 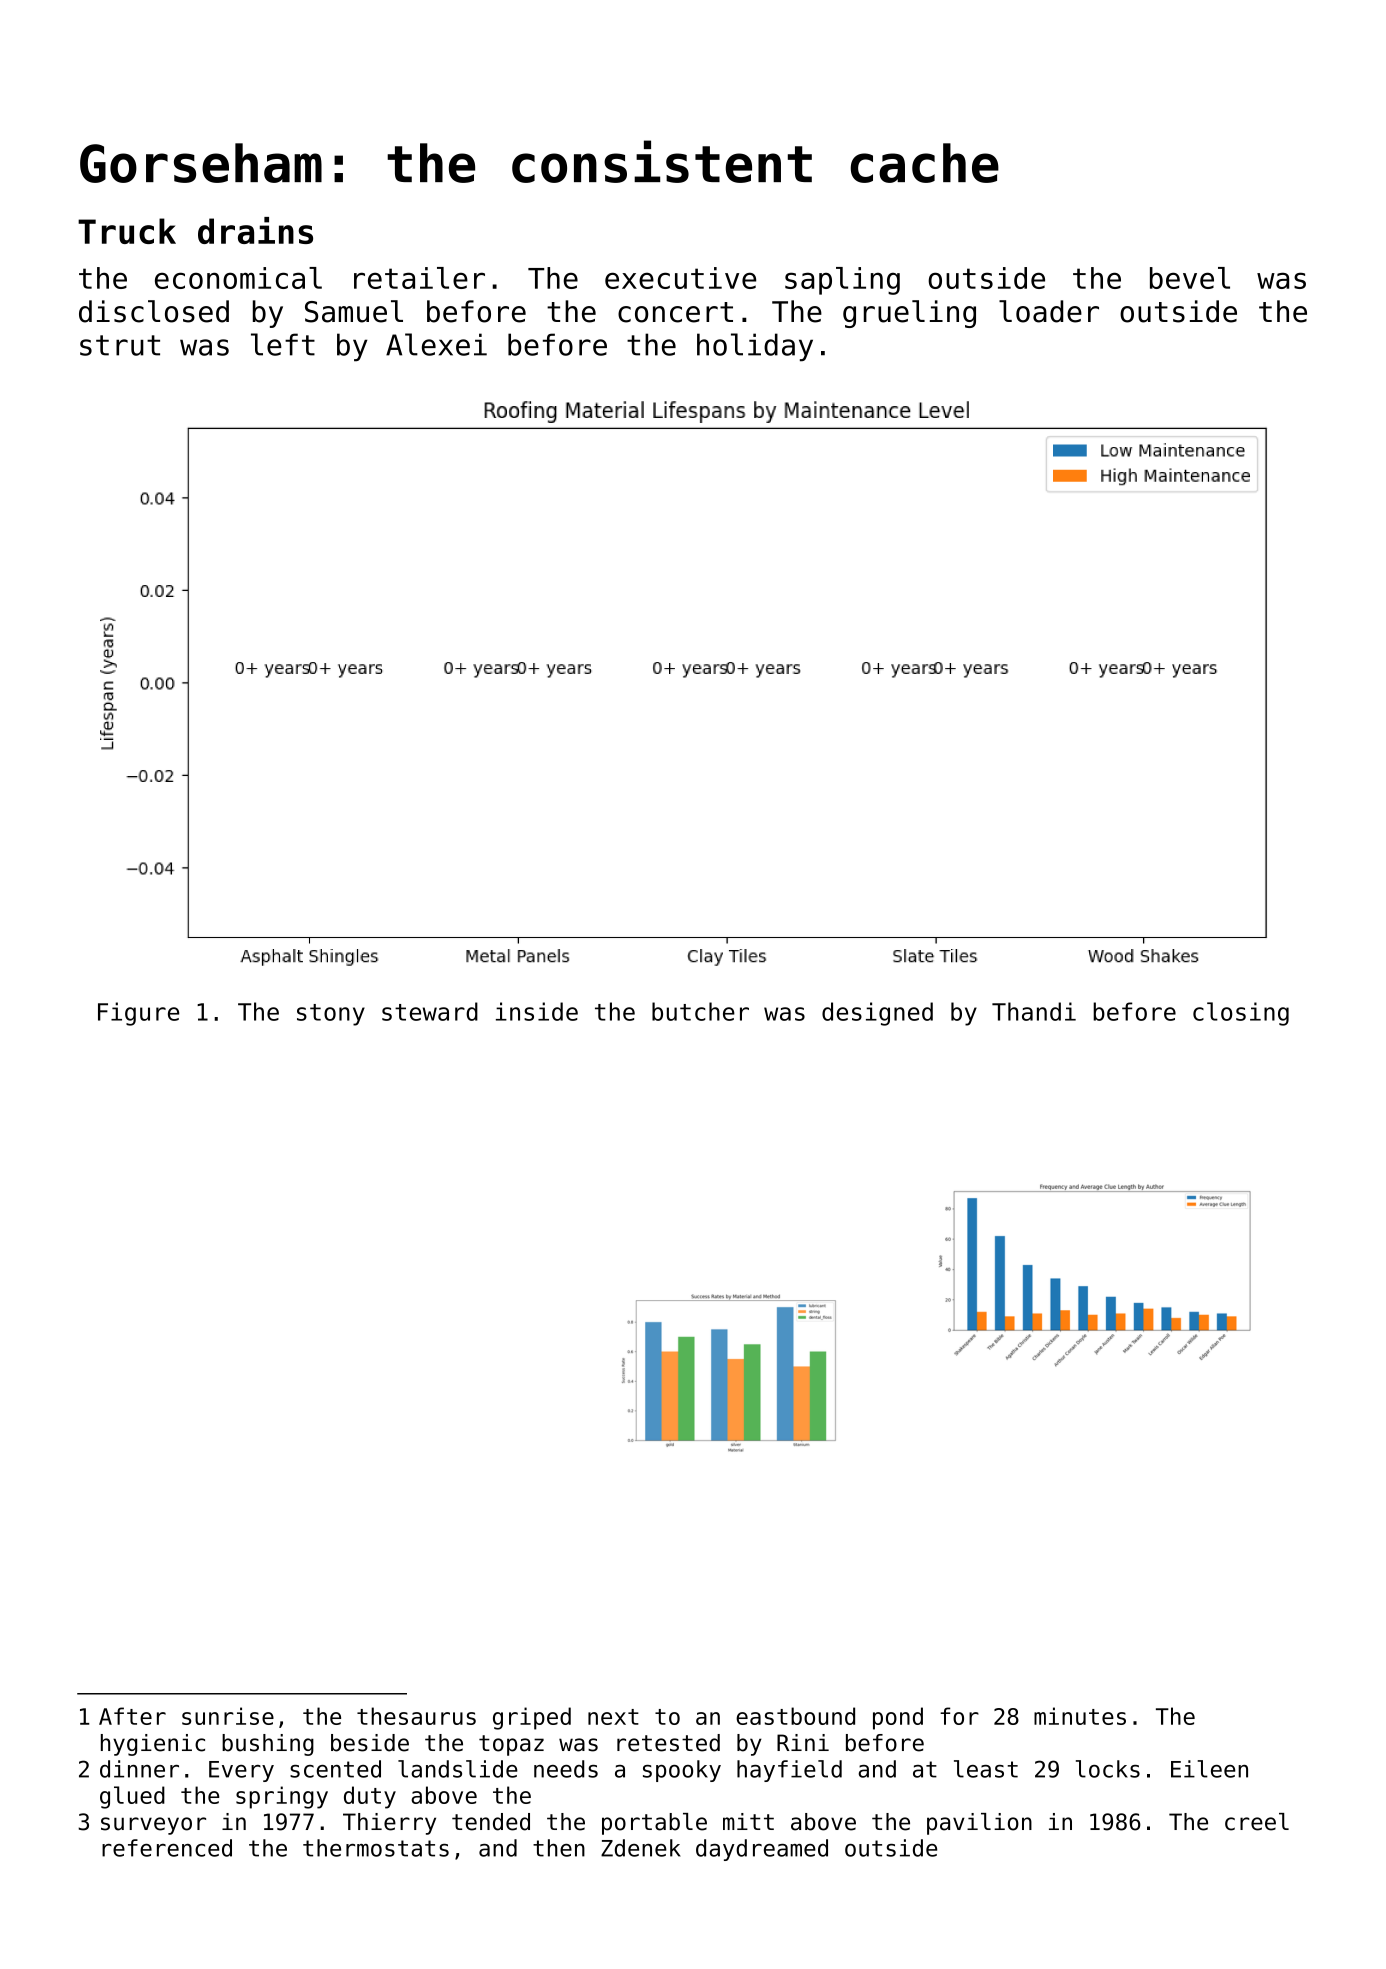 What do you see at coordinates (700, 1011) in the document?
I see `butcher` at bounding box center [700, 1011].
